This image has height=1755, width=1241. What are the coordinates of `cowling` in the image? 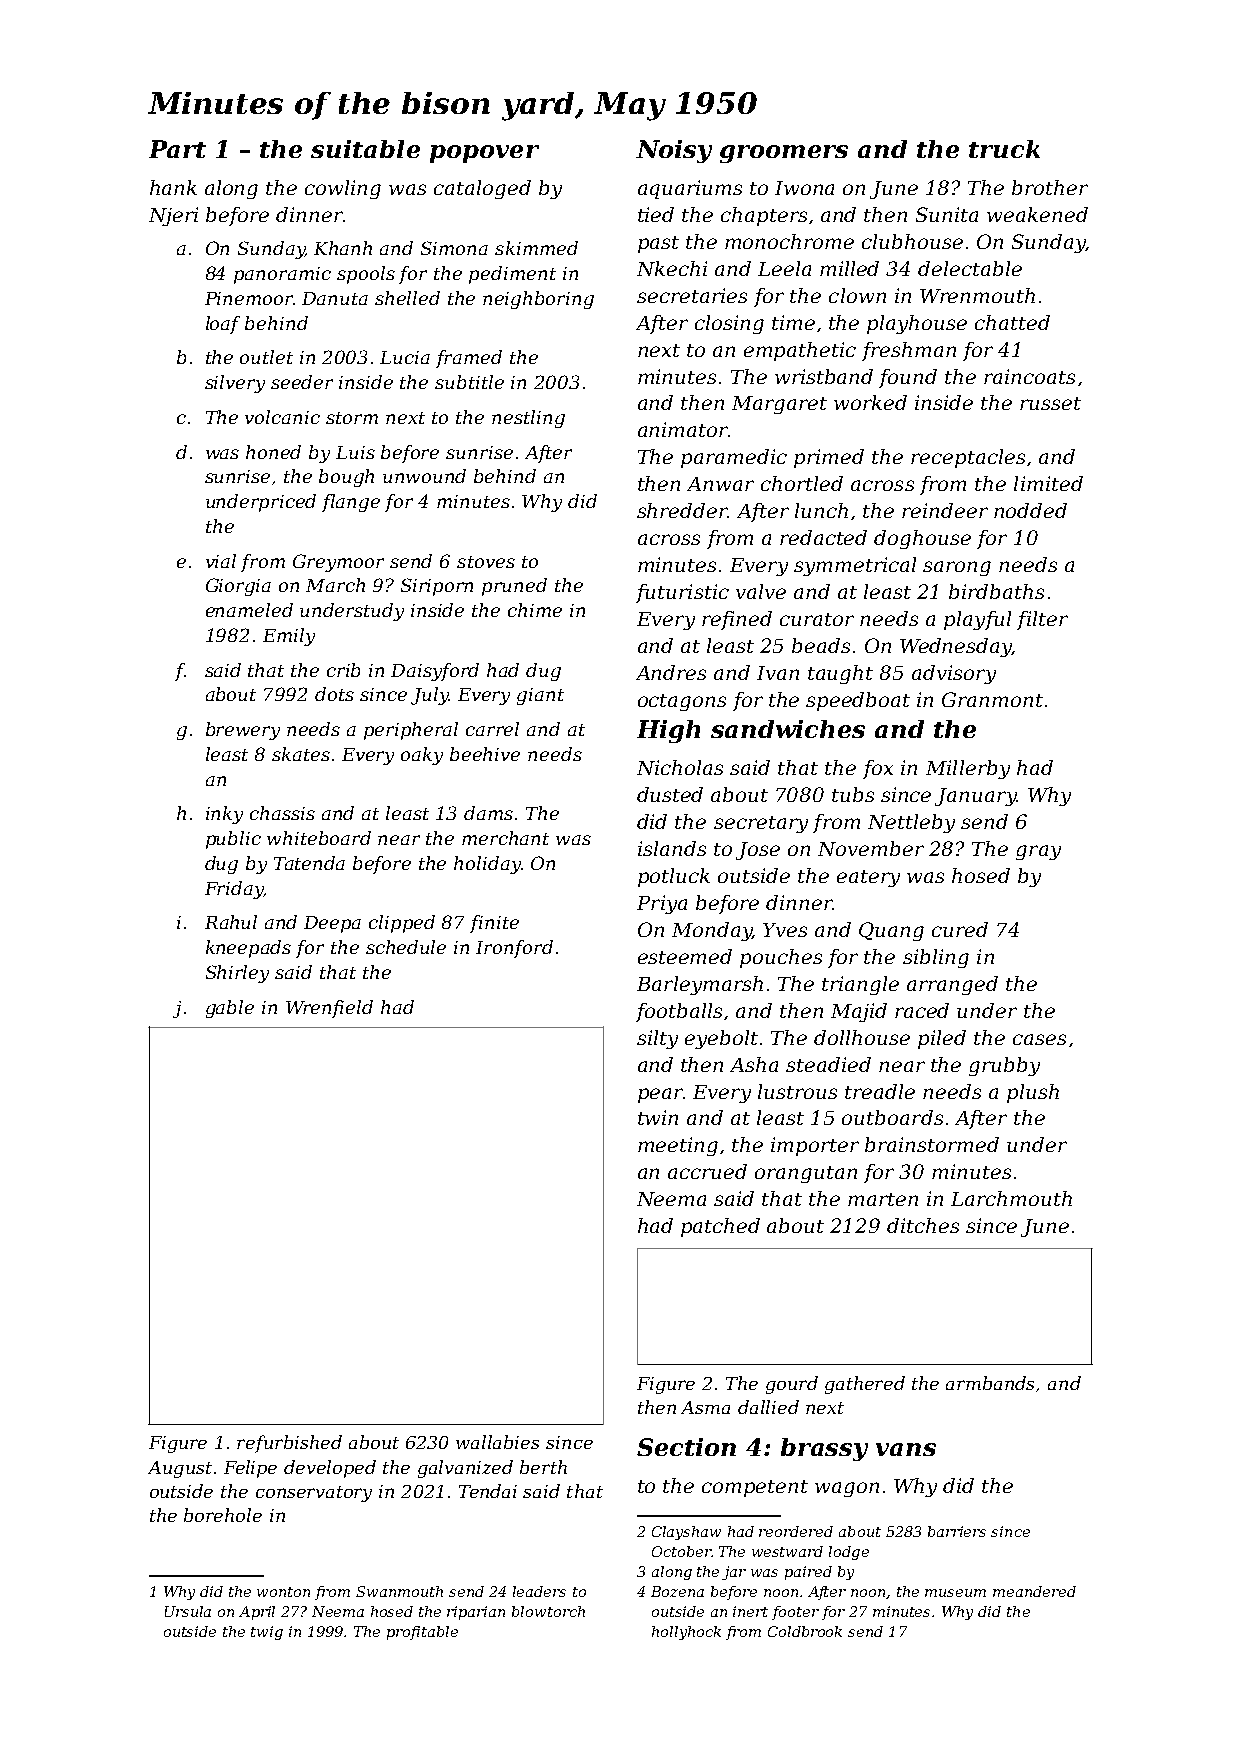 It's located at (343, 189).
